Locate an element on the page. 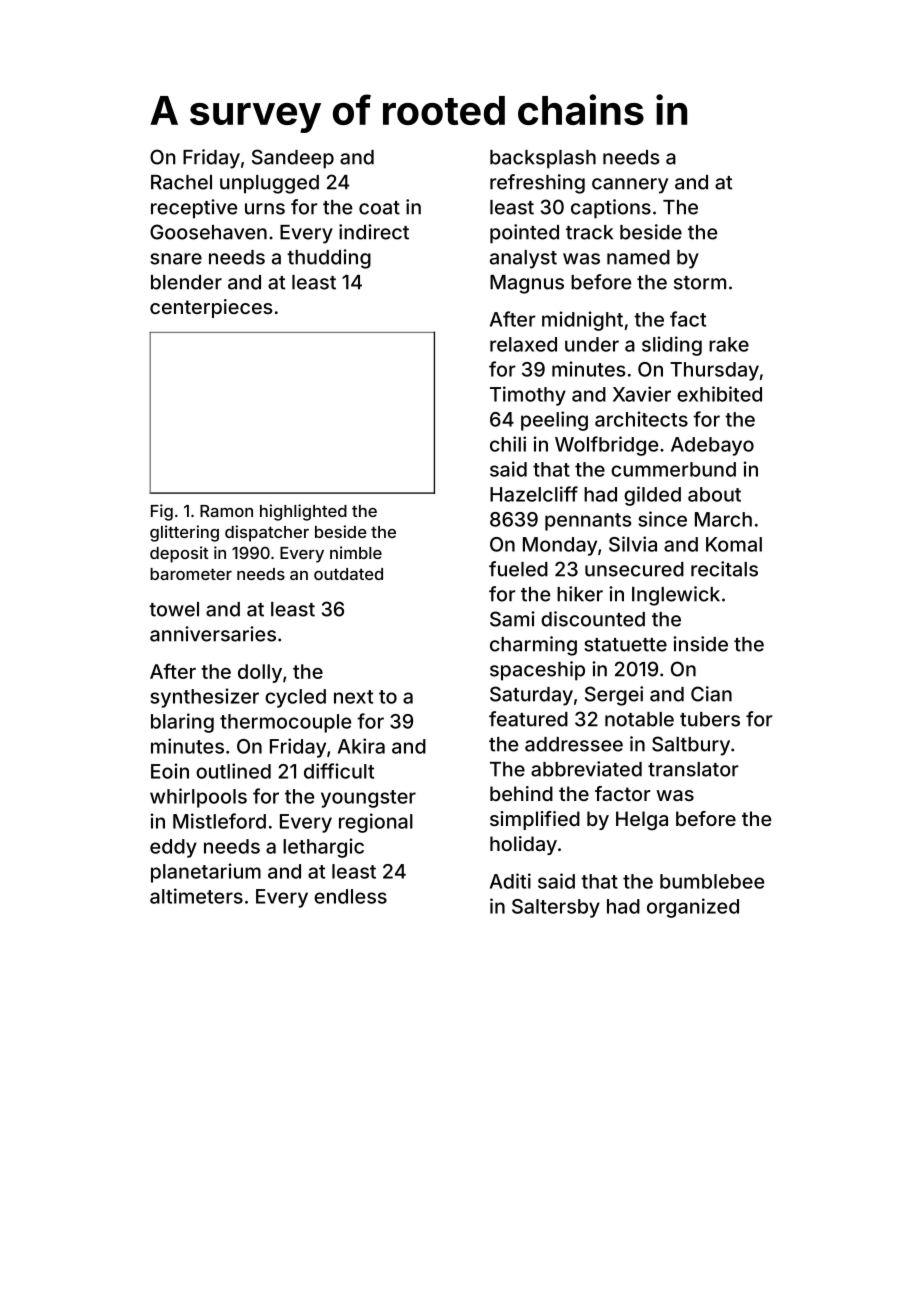 The height and width of the document is (1311, 924). backsplash is located at coordinates (543, 159).
